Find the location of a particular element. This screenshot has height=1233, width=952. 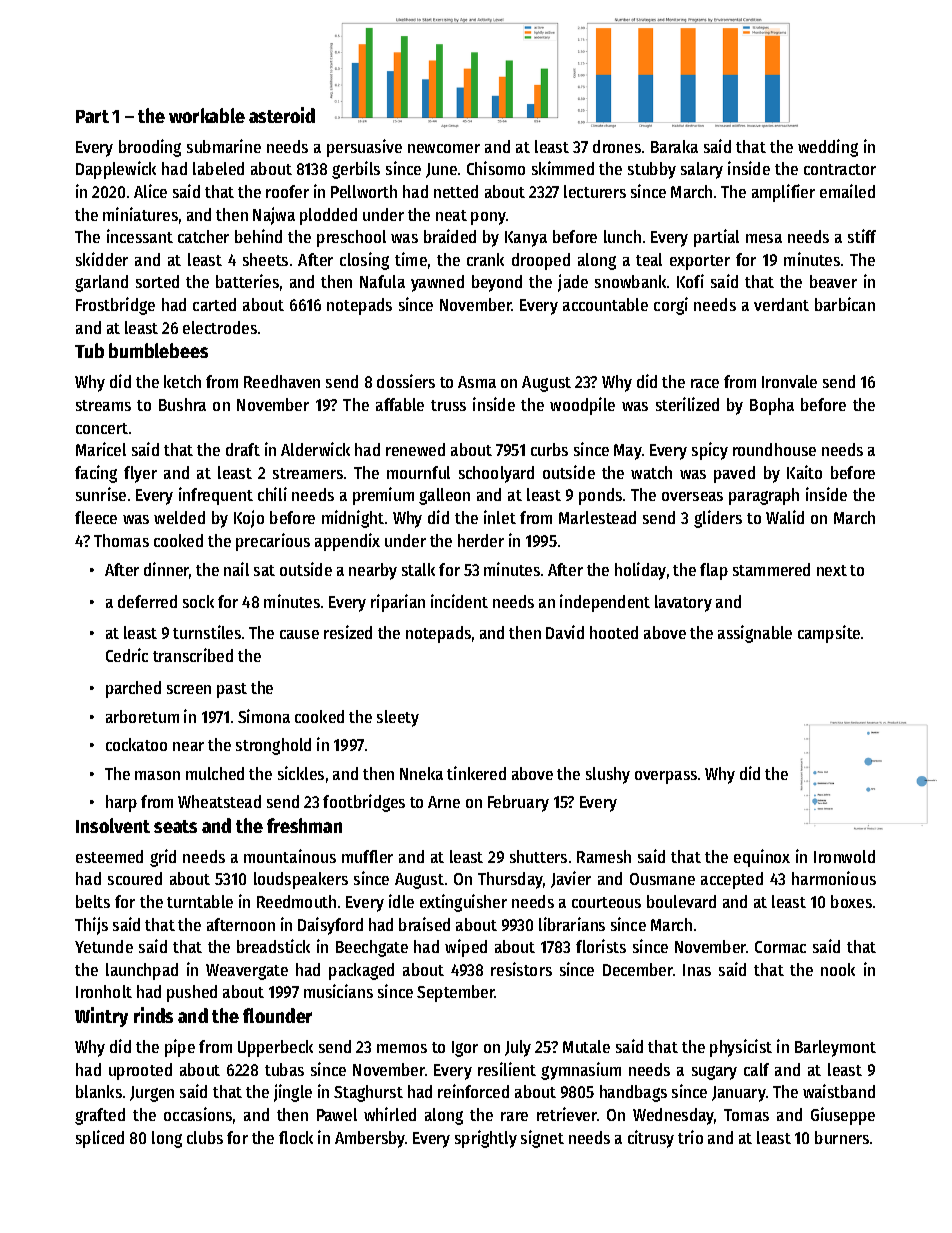

Reedhaven is located at coordinates (282, 381).
